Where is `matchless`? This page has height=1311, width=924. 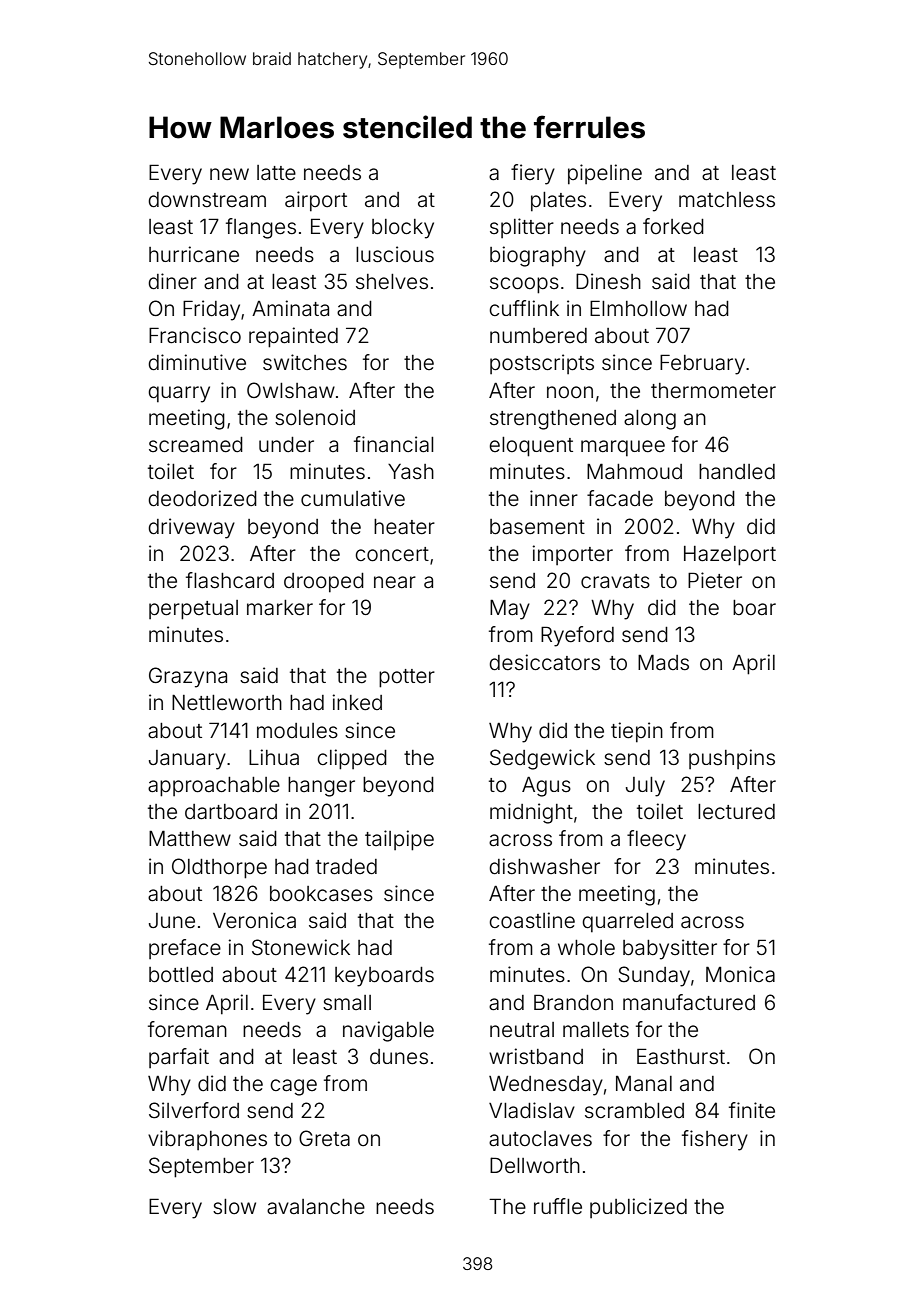 matchless is located at coordinates (727, 200).
